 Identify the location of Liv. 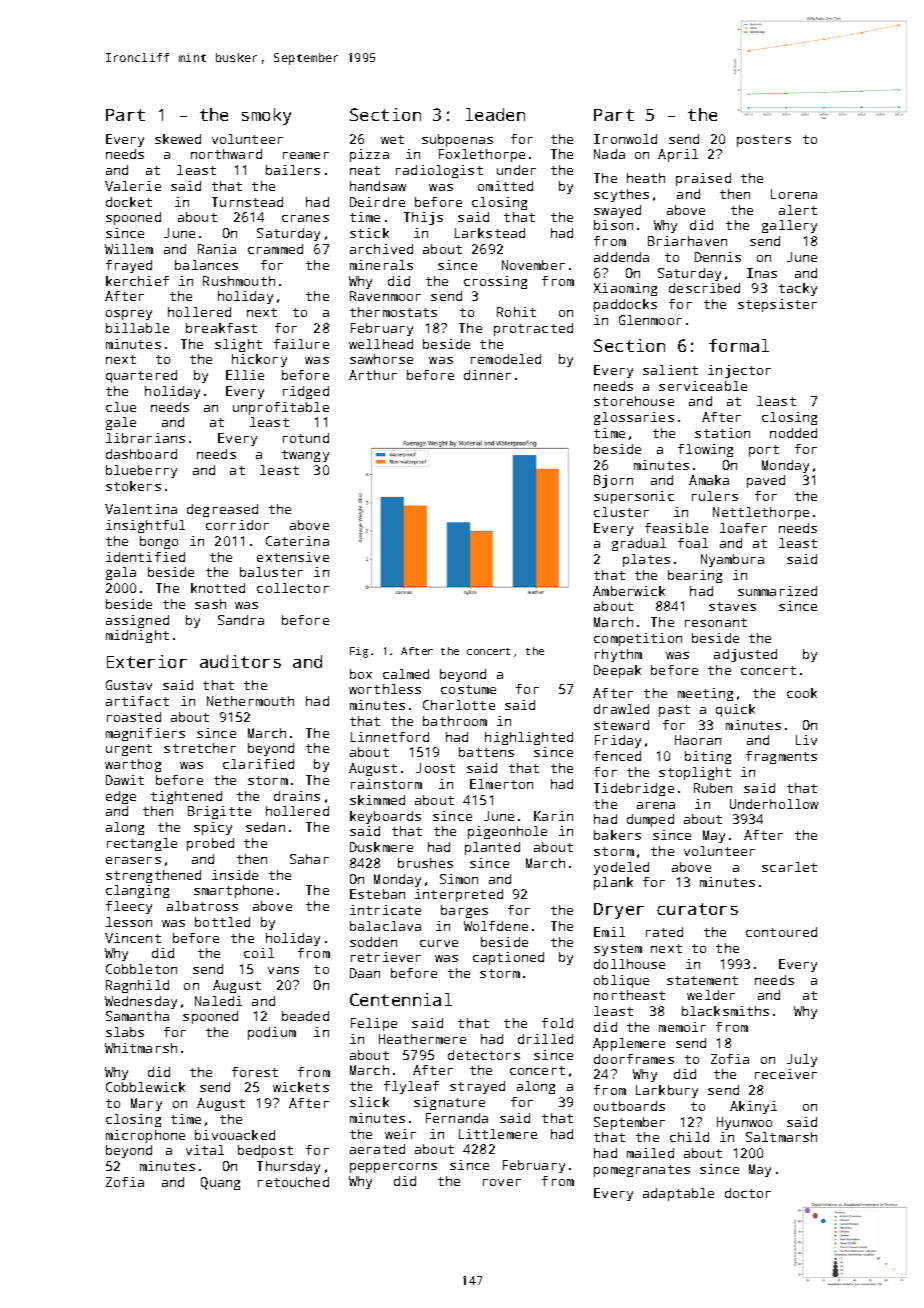
(806, 740).
